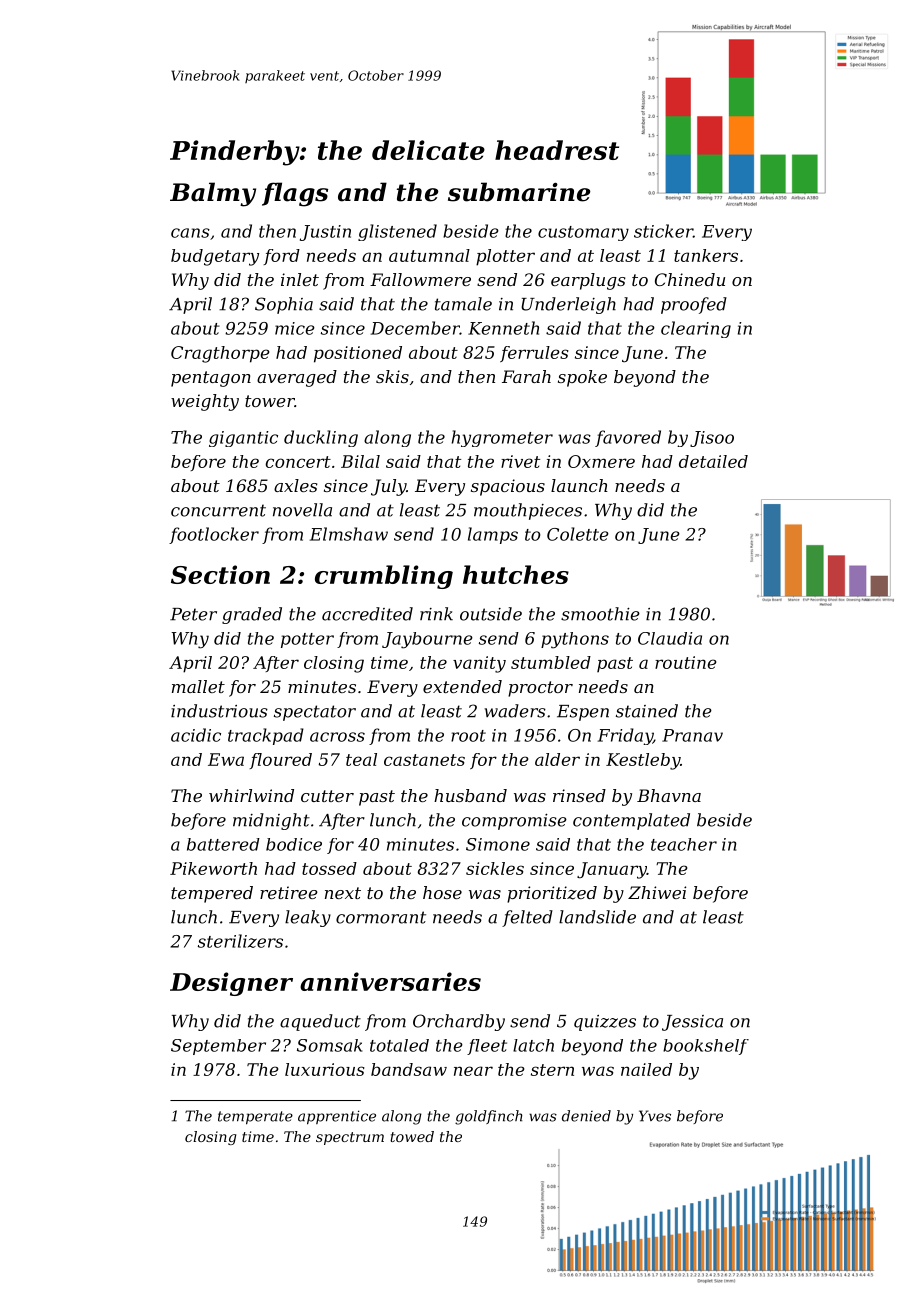 This document has height=1311, width=924. What do you see at coordinates (295, 194) in the document?
I see `flags` at bounding box center [295, 194].
